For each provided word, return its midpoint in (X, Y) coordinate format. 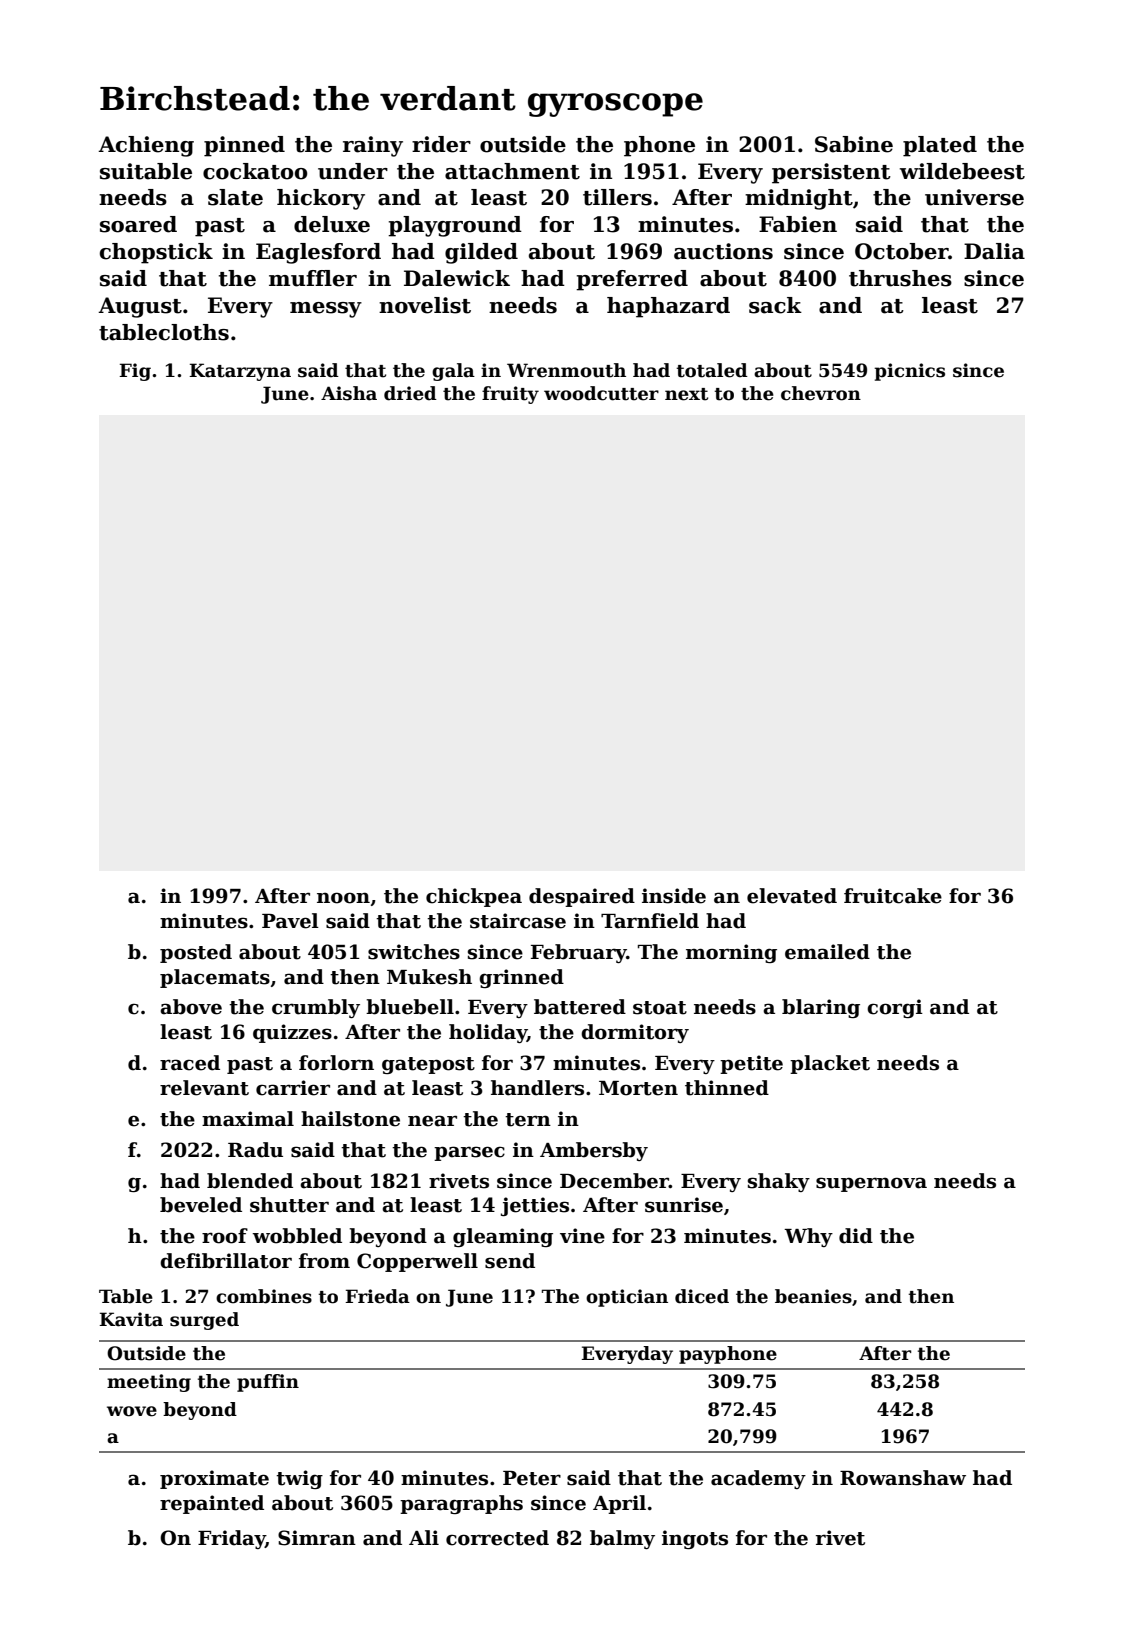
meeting (149, 1383)
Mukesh (429, 977)
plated (940, 146)
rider (441, 144)
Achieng (146, 146)
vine (582, 1236)
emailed (827, 952)
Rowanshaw (903, 1478)
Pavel (290, 921)
